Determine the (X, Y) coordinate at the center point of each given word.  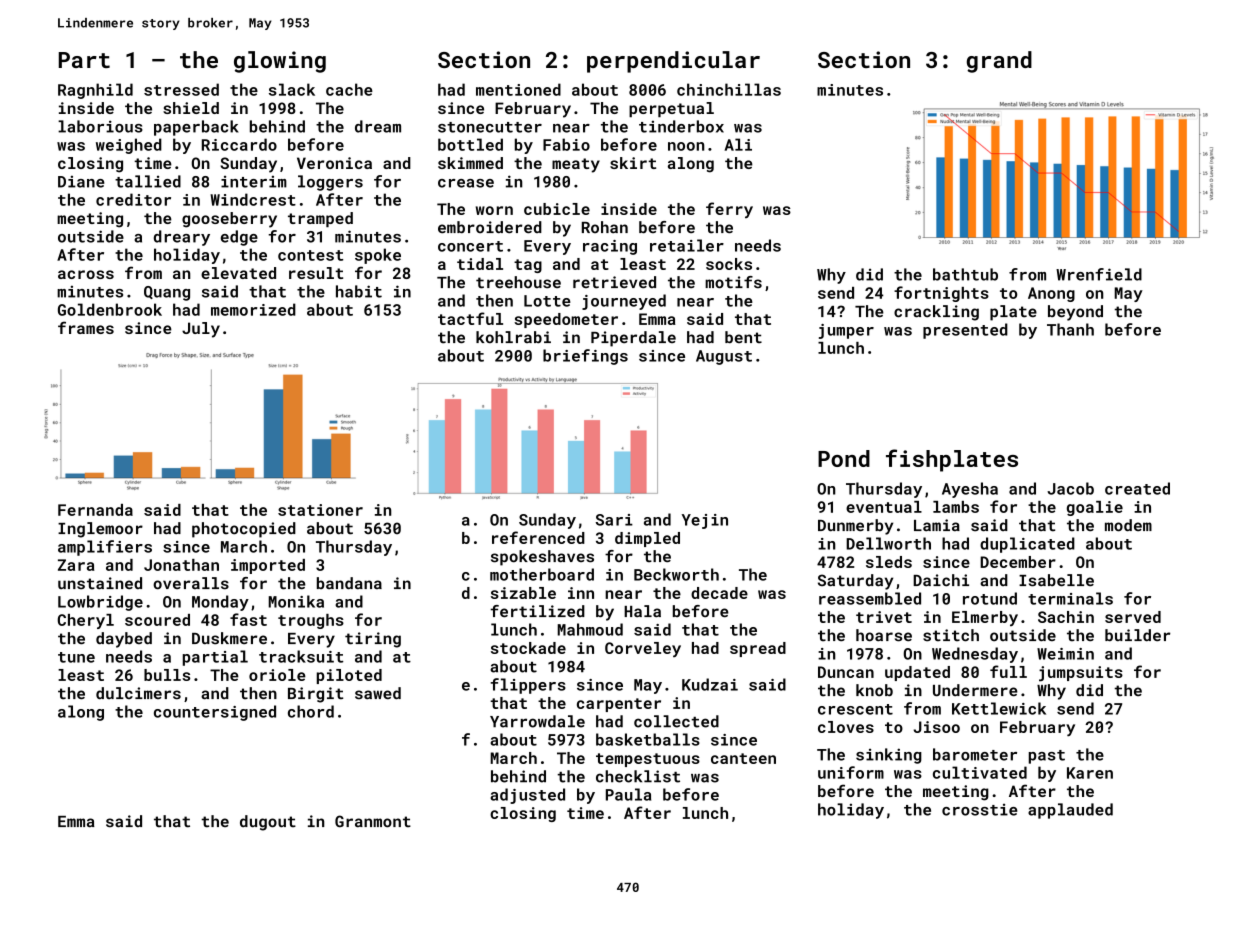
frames (86, 327)
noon (686, 146)
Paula (628, 794)
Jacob (1070, 488)
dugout (268, 823)
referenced (538, 537)
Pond (844, 458)
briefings (585, 357)
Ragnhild (95, 91)
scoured (157, 620)
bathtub (965, 274)
